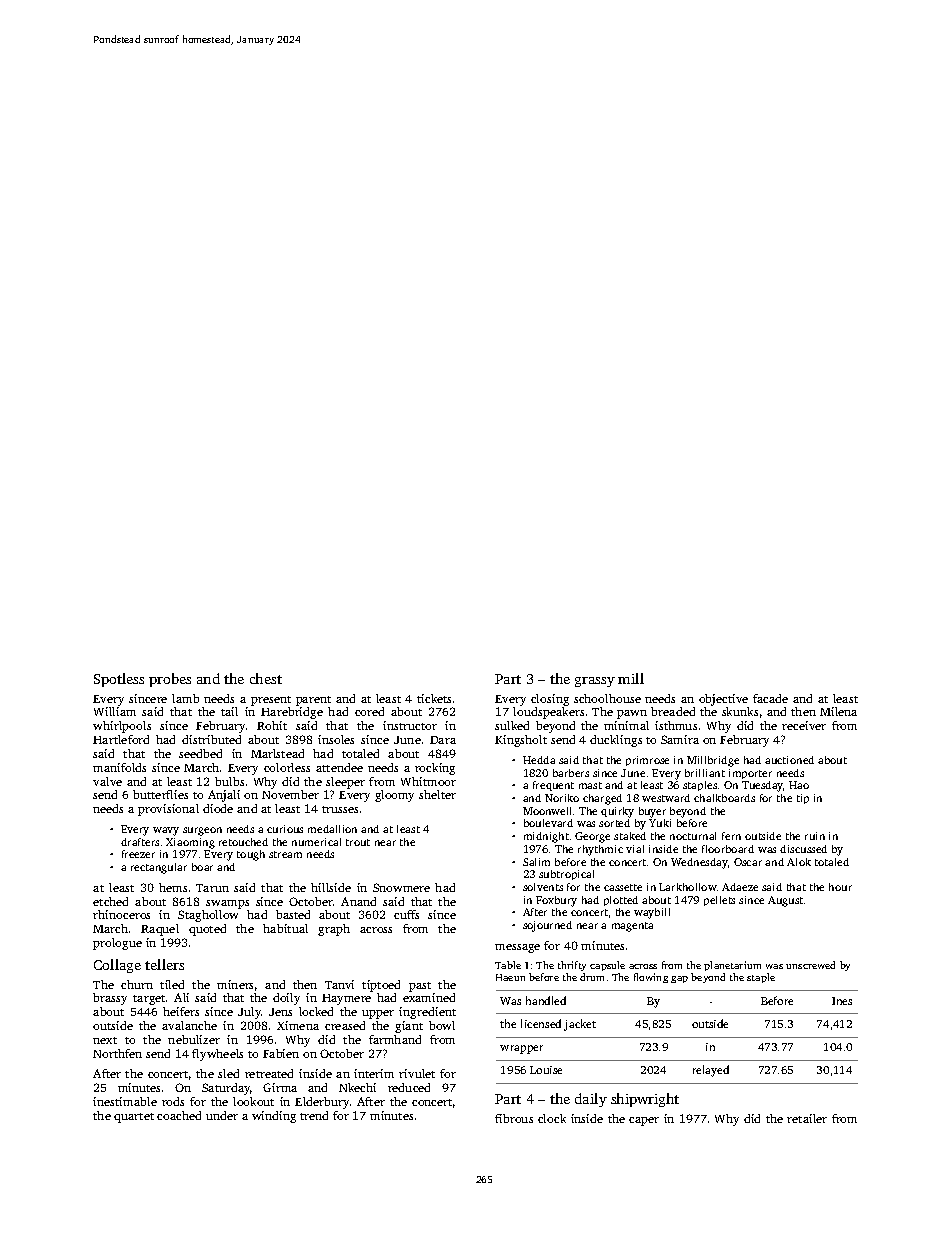  I want to click on auctioned, so click(789, 760).
